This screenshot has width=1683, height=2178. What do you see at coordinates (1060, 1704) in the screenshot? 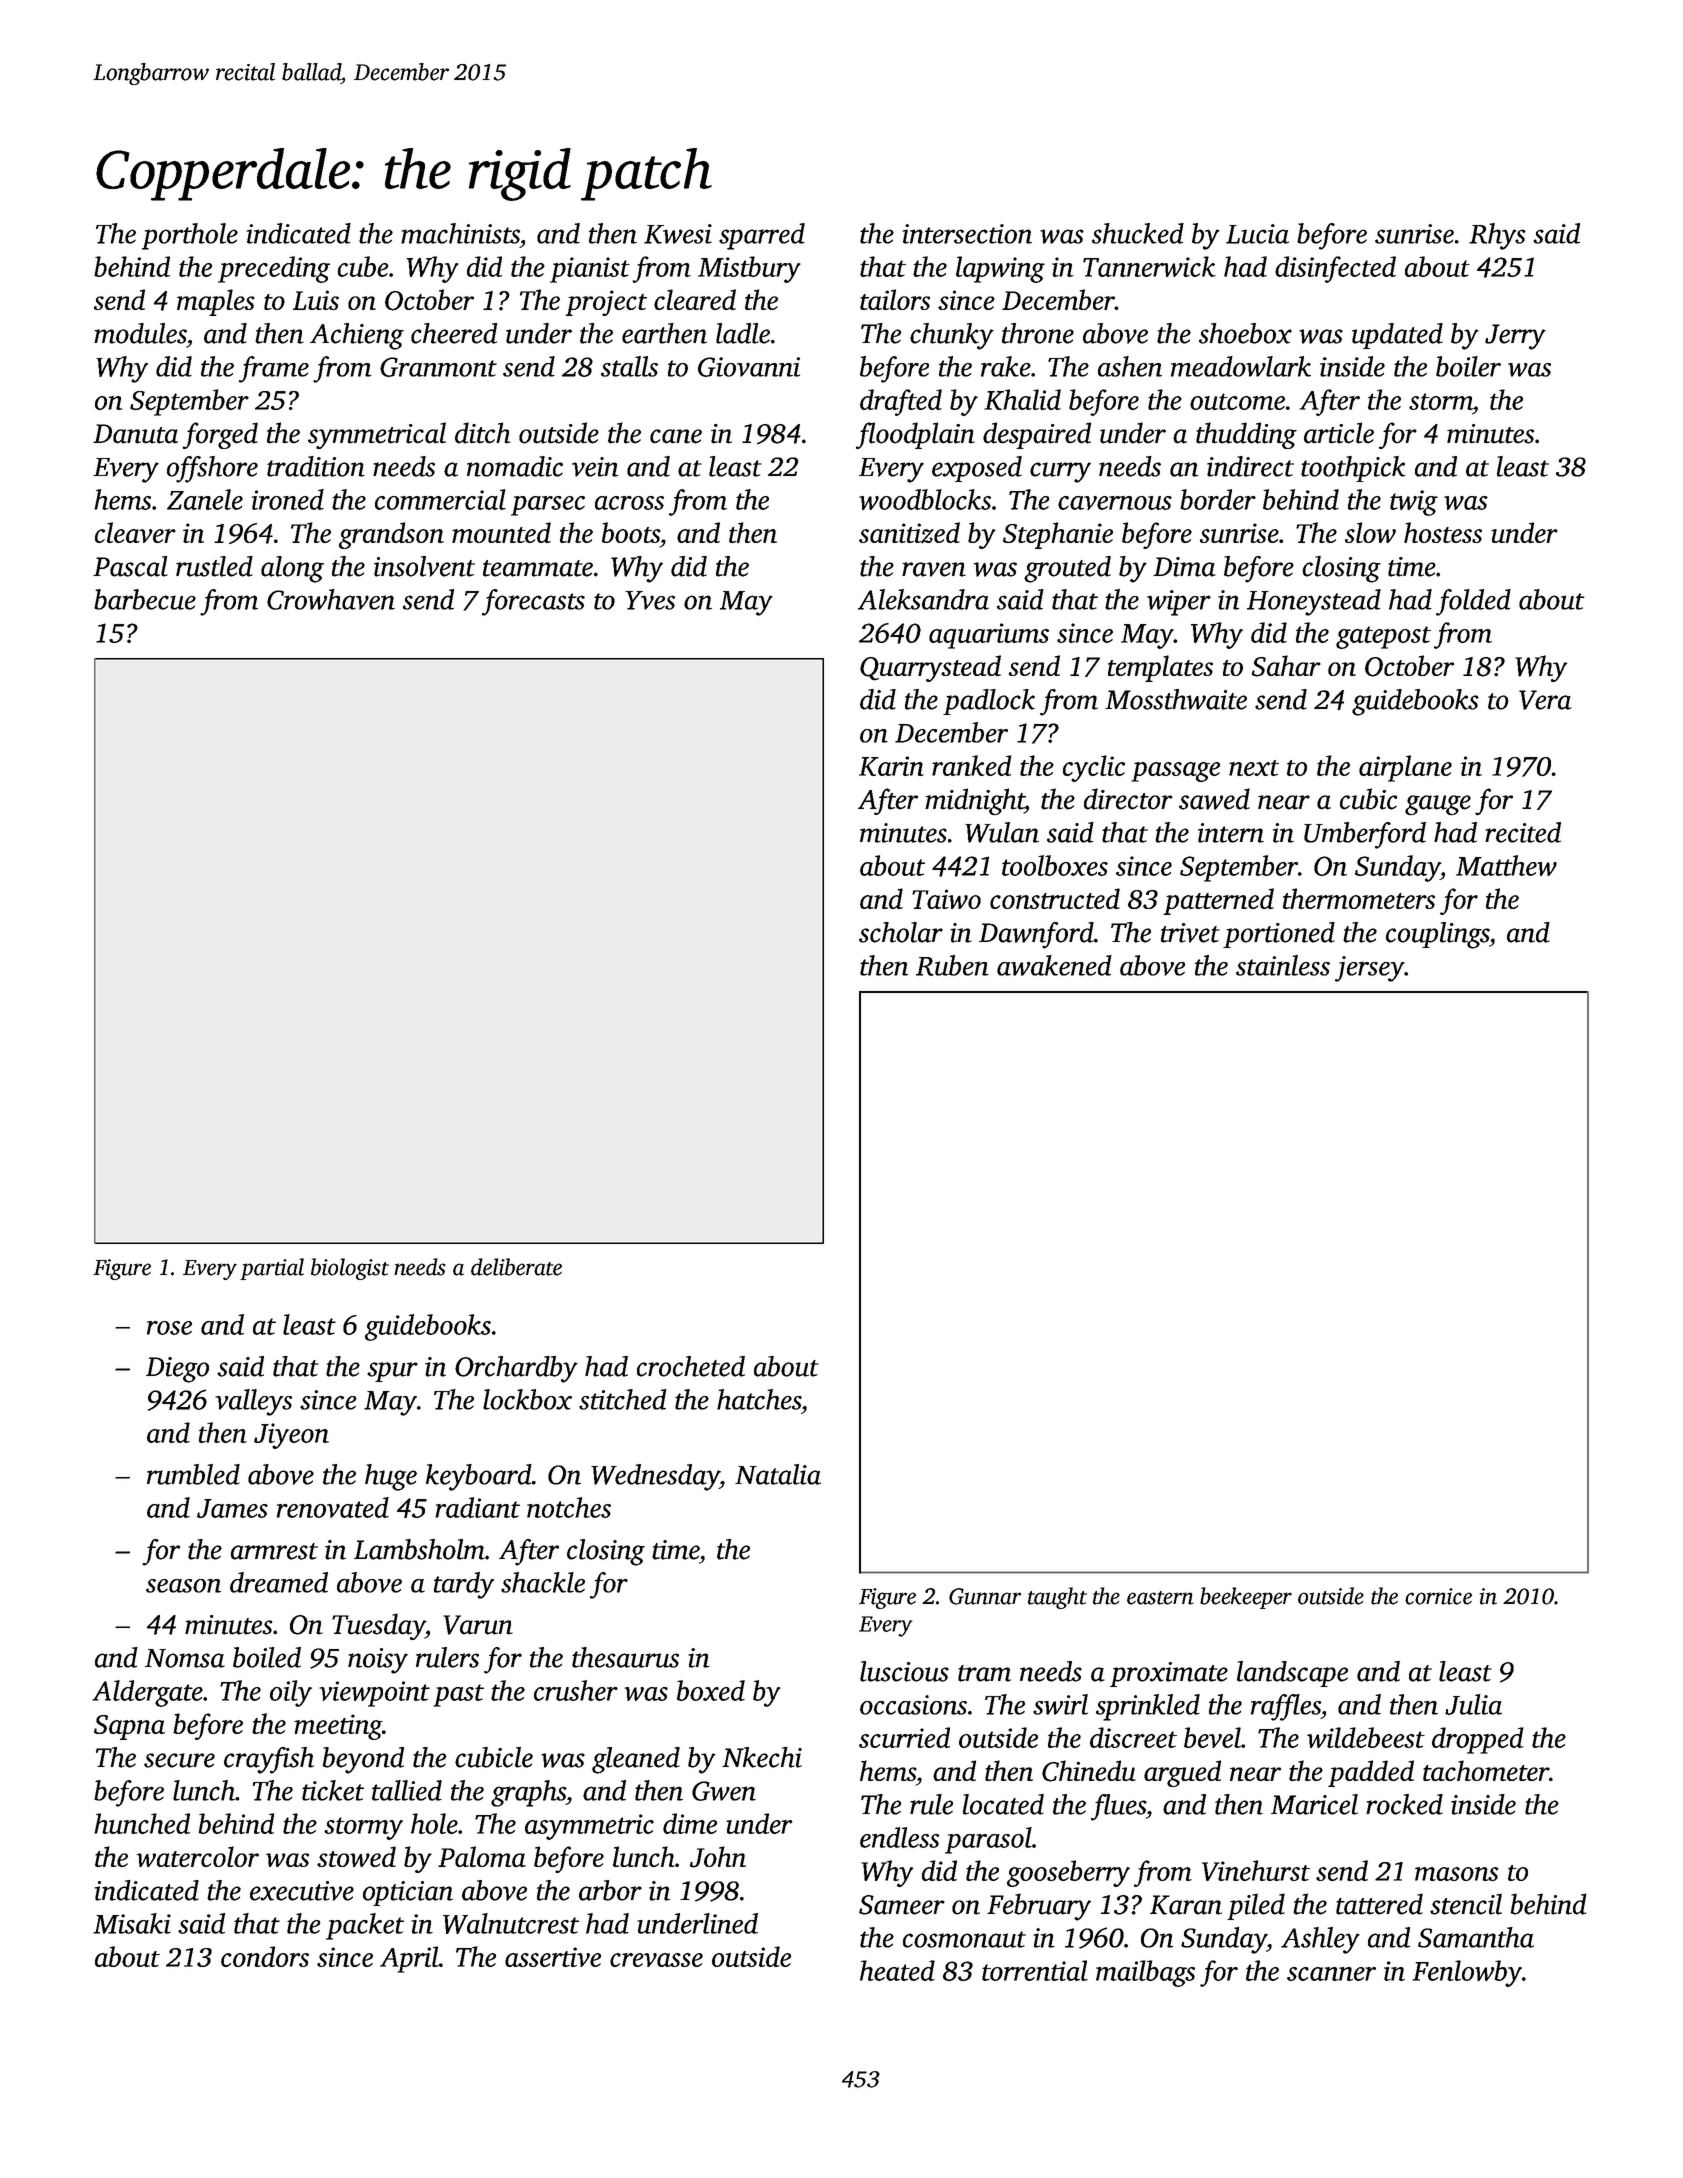
I see `swirl` at bounding box center [1060, 1704].
